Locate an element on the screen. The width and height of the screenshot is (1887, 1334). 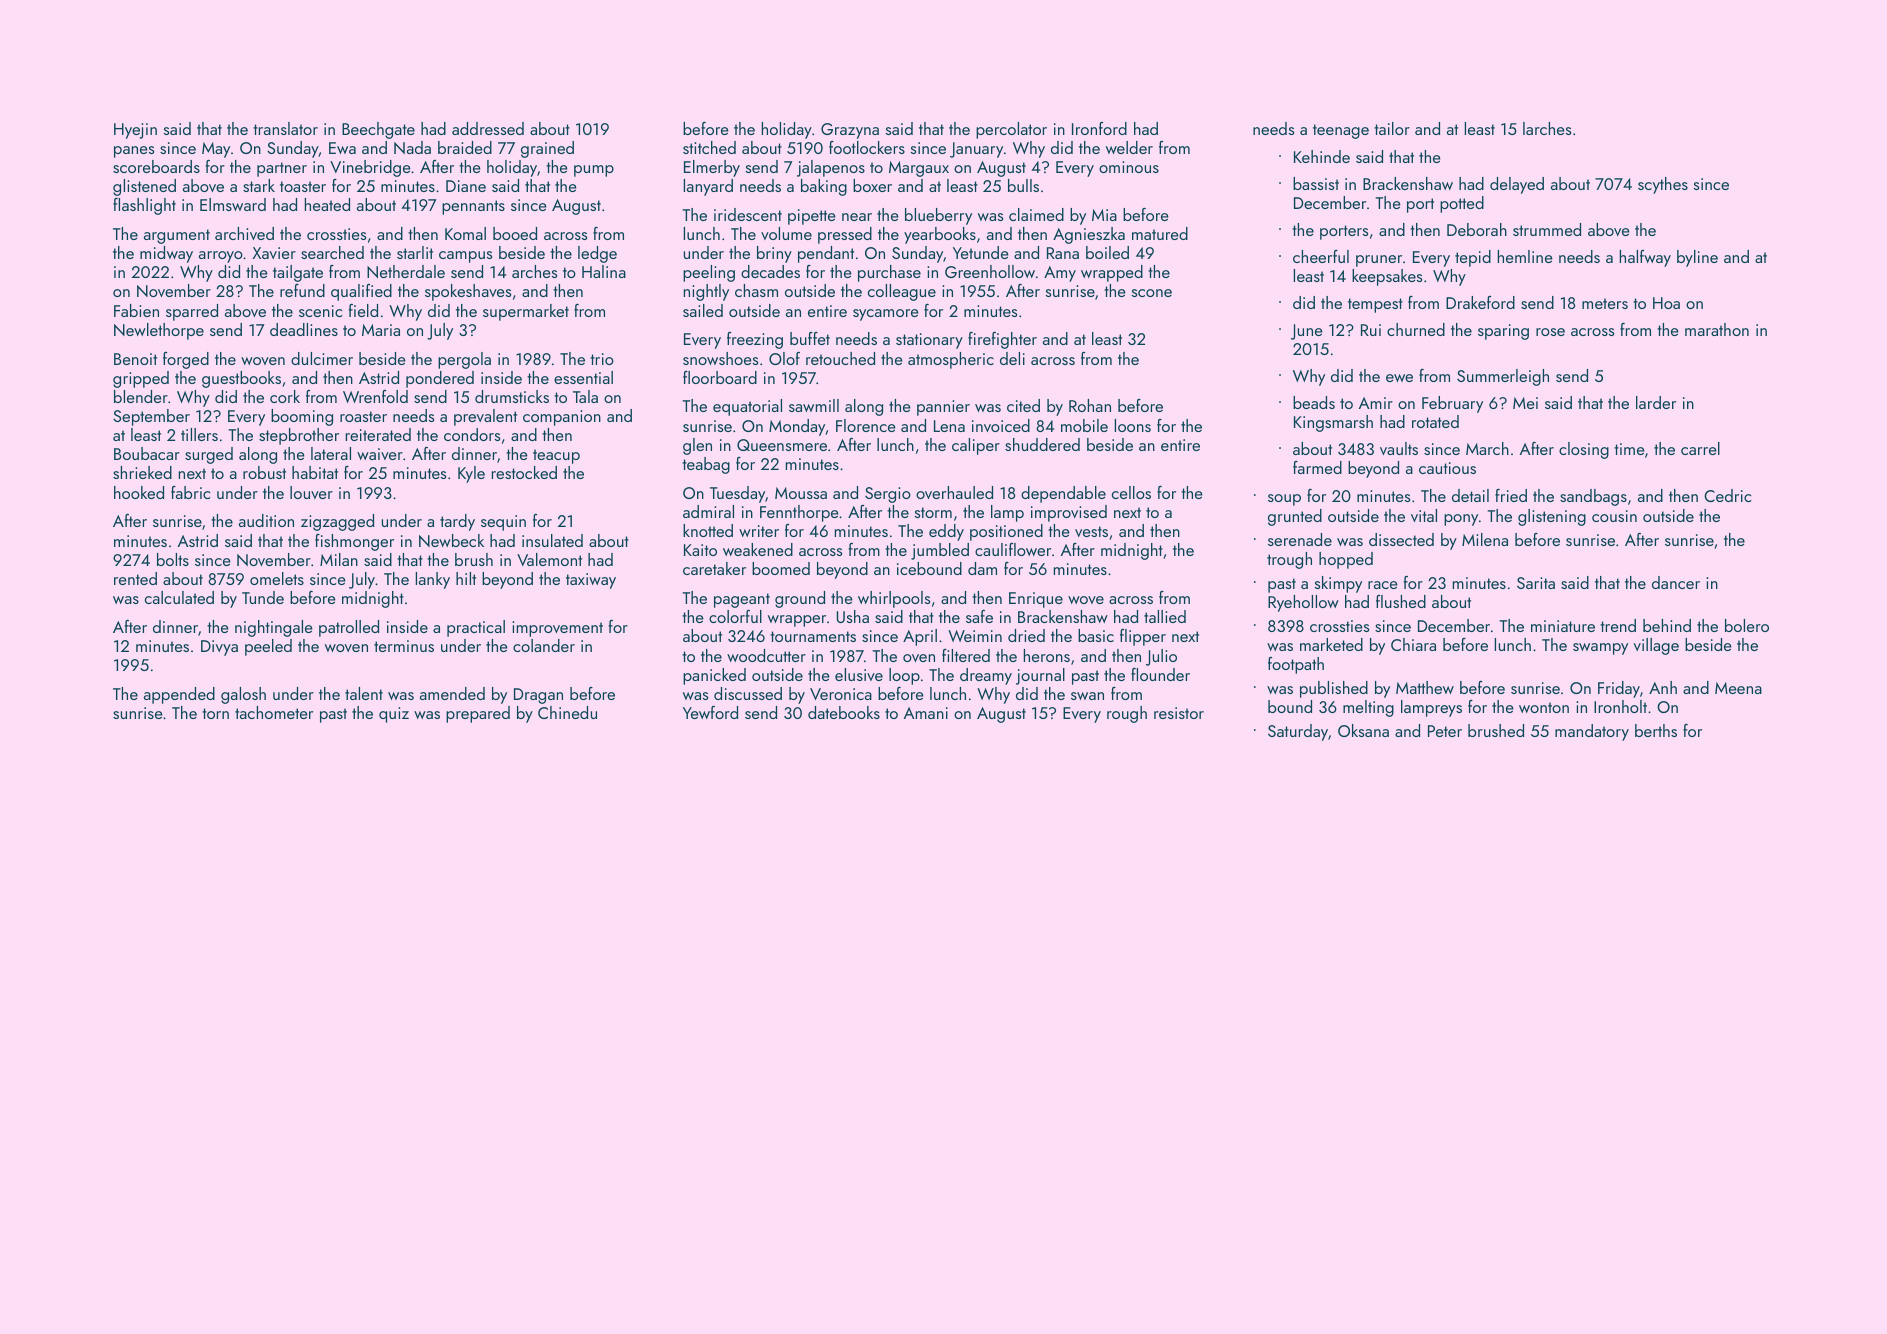
sawmill is located at coordinates (814, 405).
